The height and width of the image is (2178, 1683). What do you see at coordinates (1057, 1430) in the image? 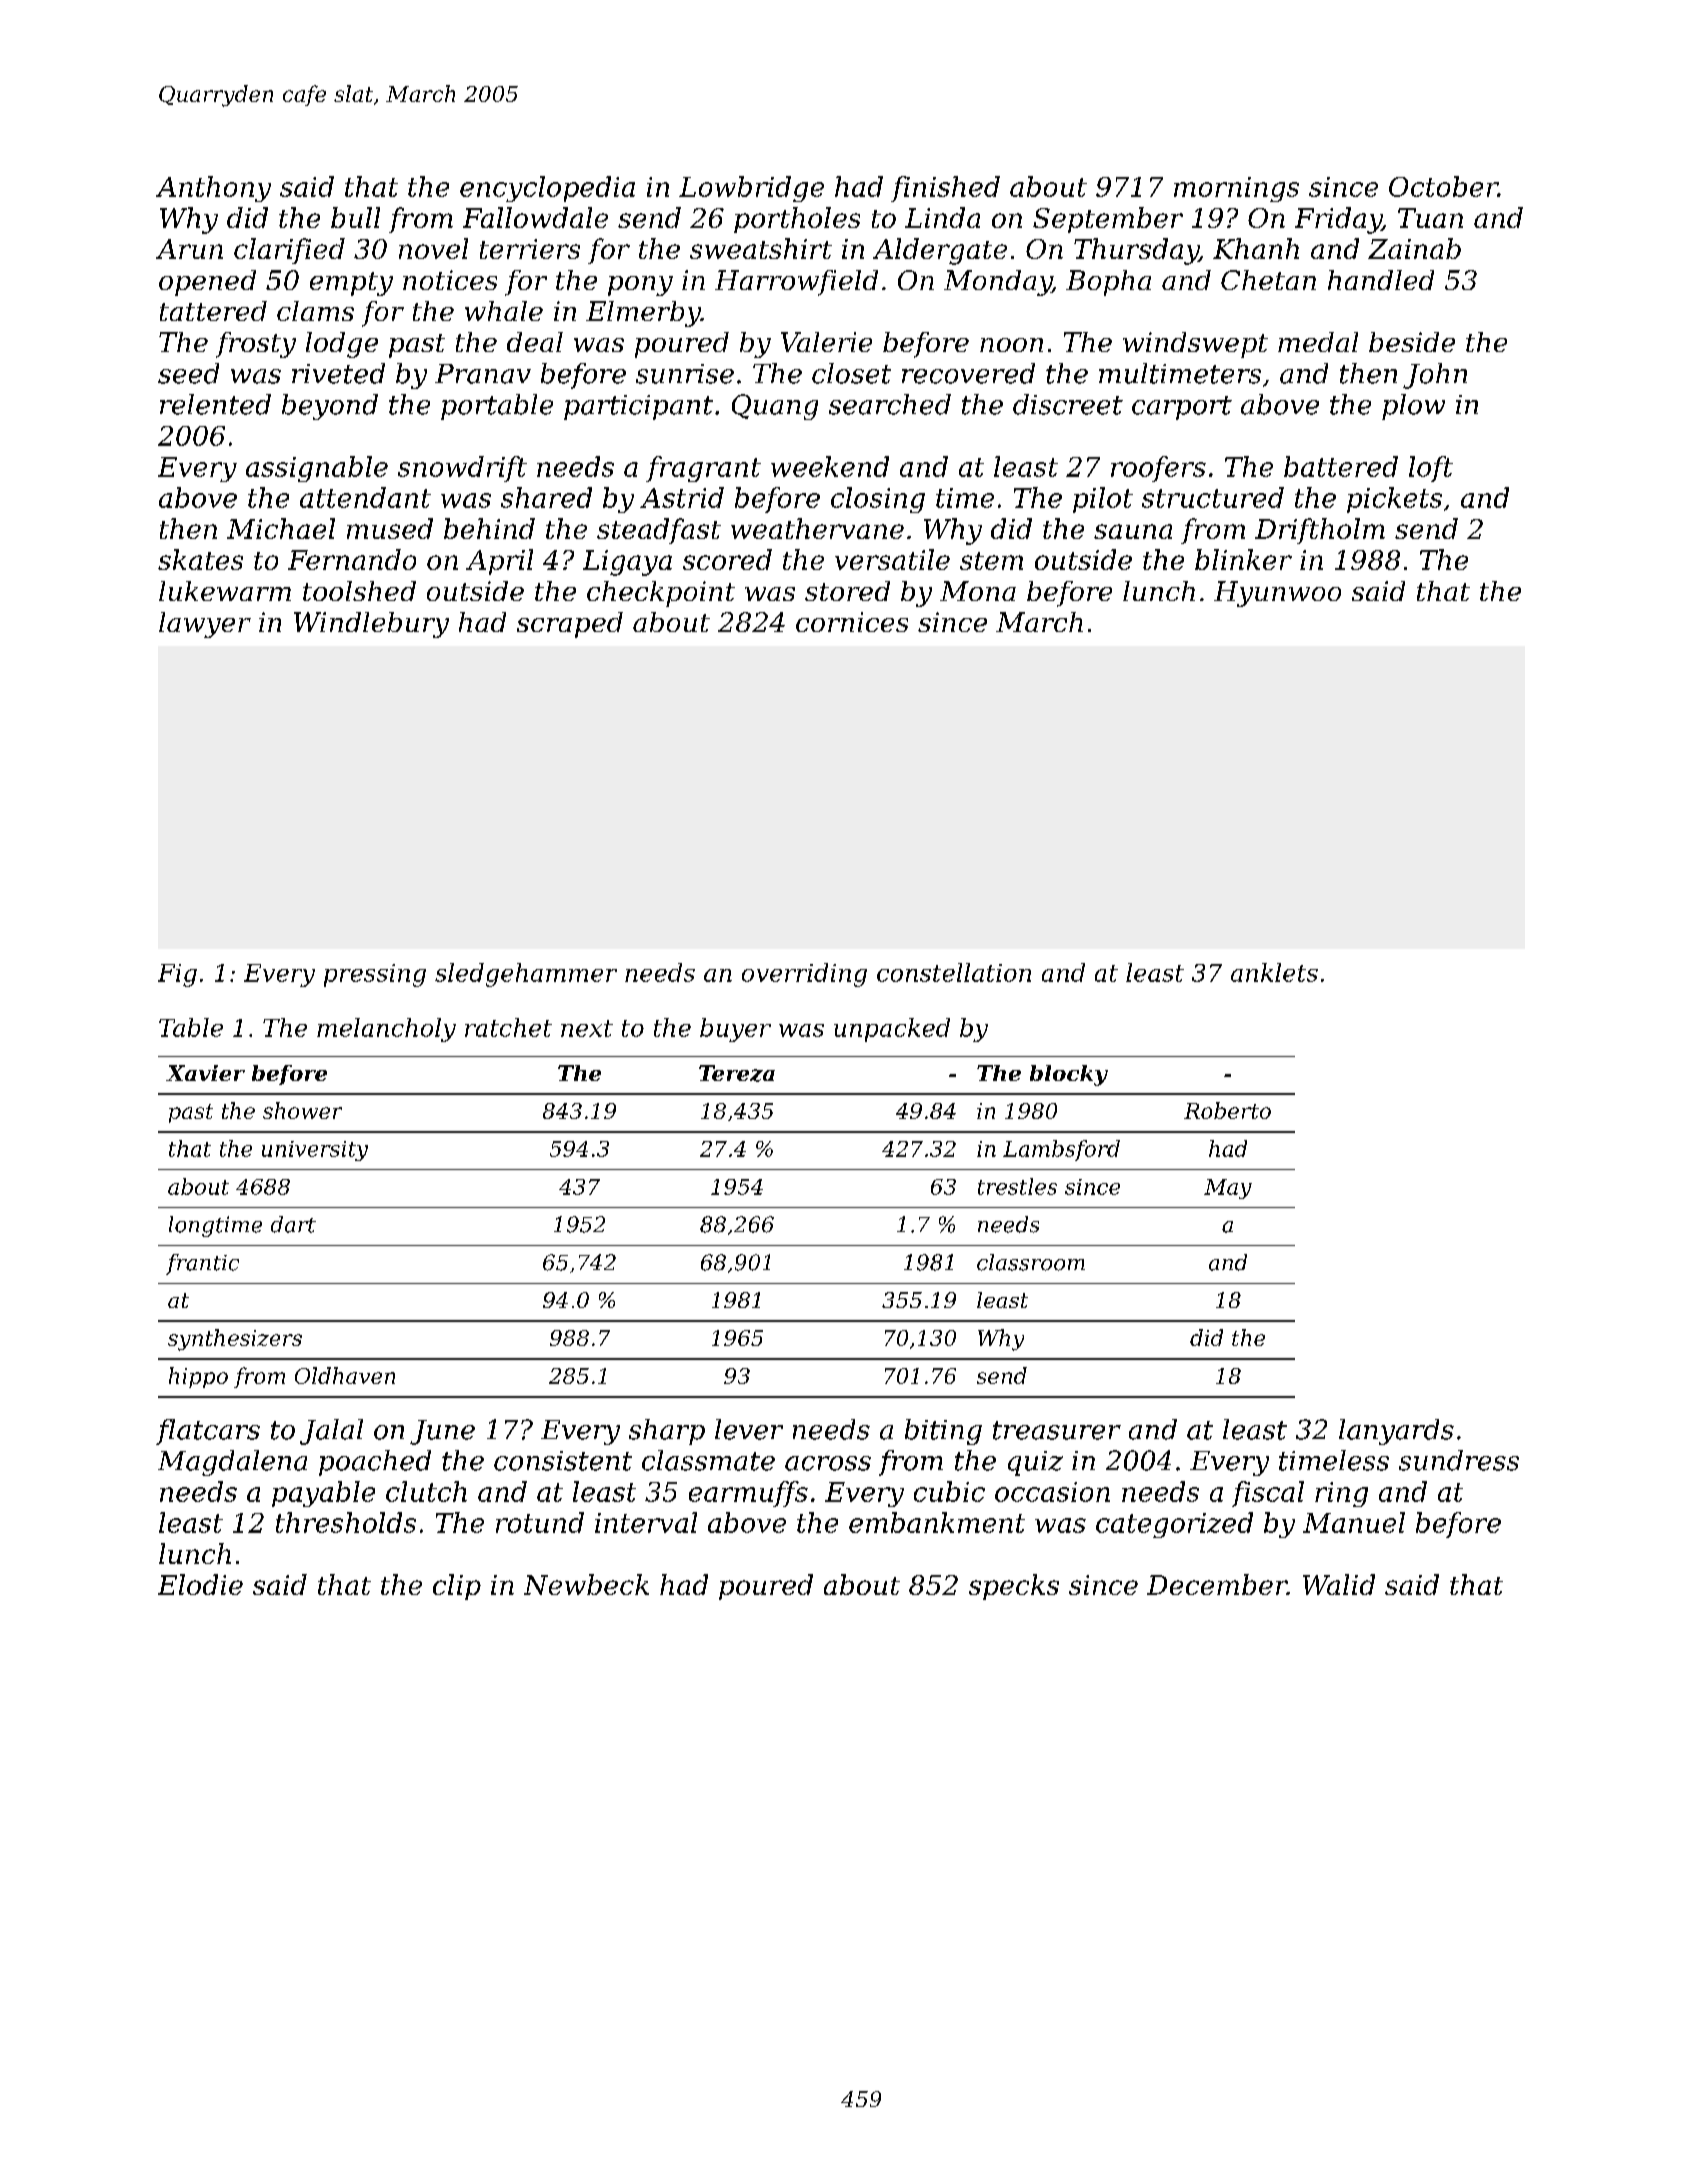
I see `treasurer` at bounding box center [1057, 1430].
